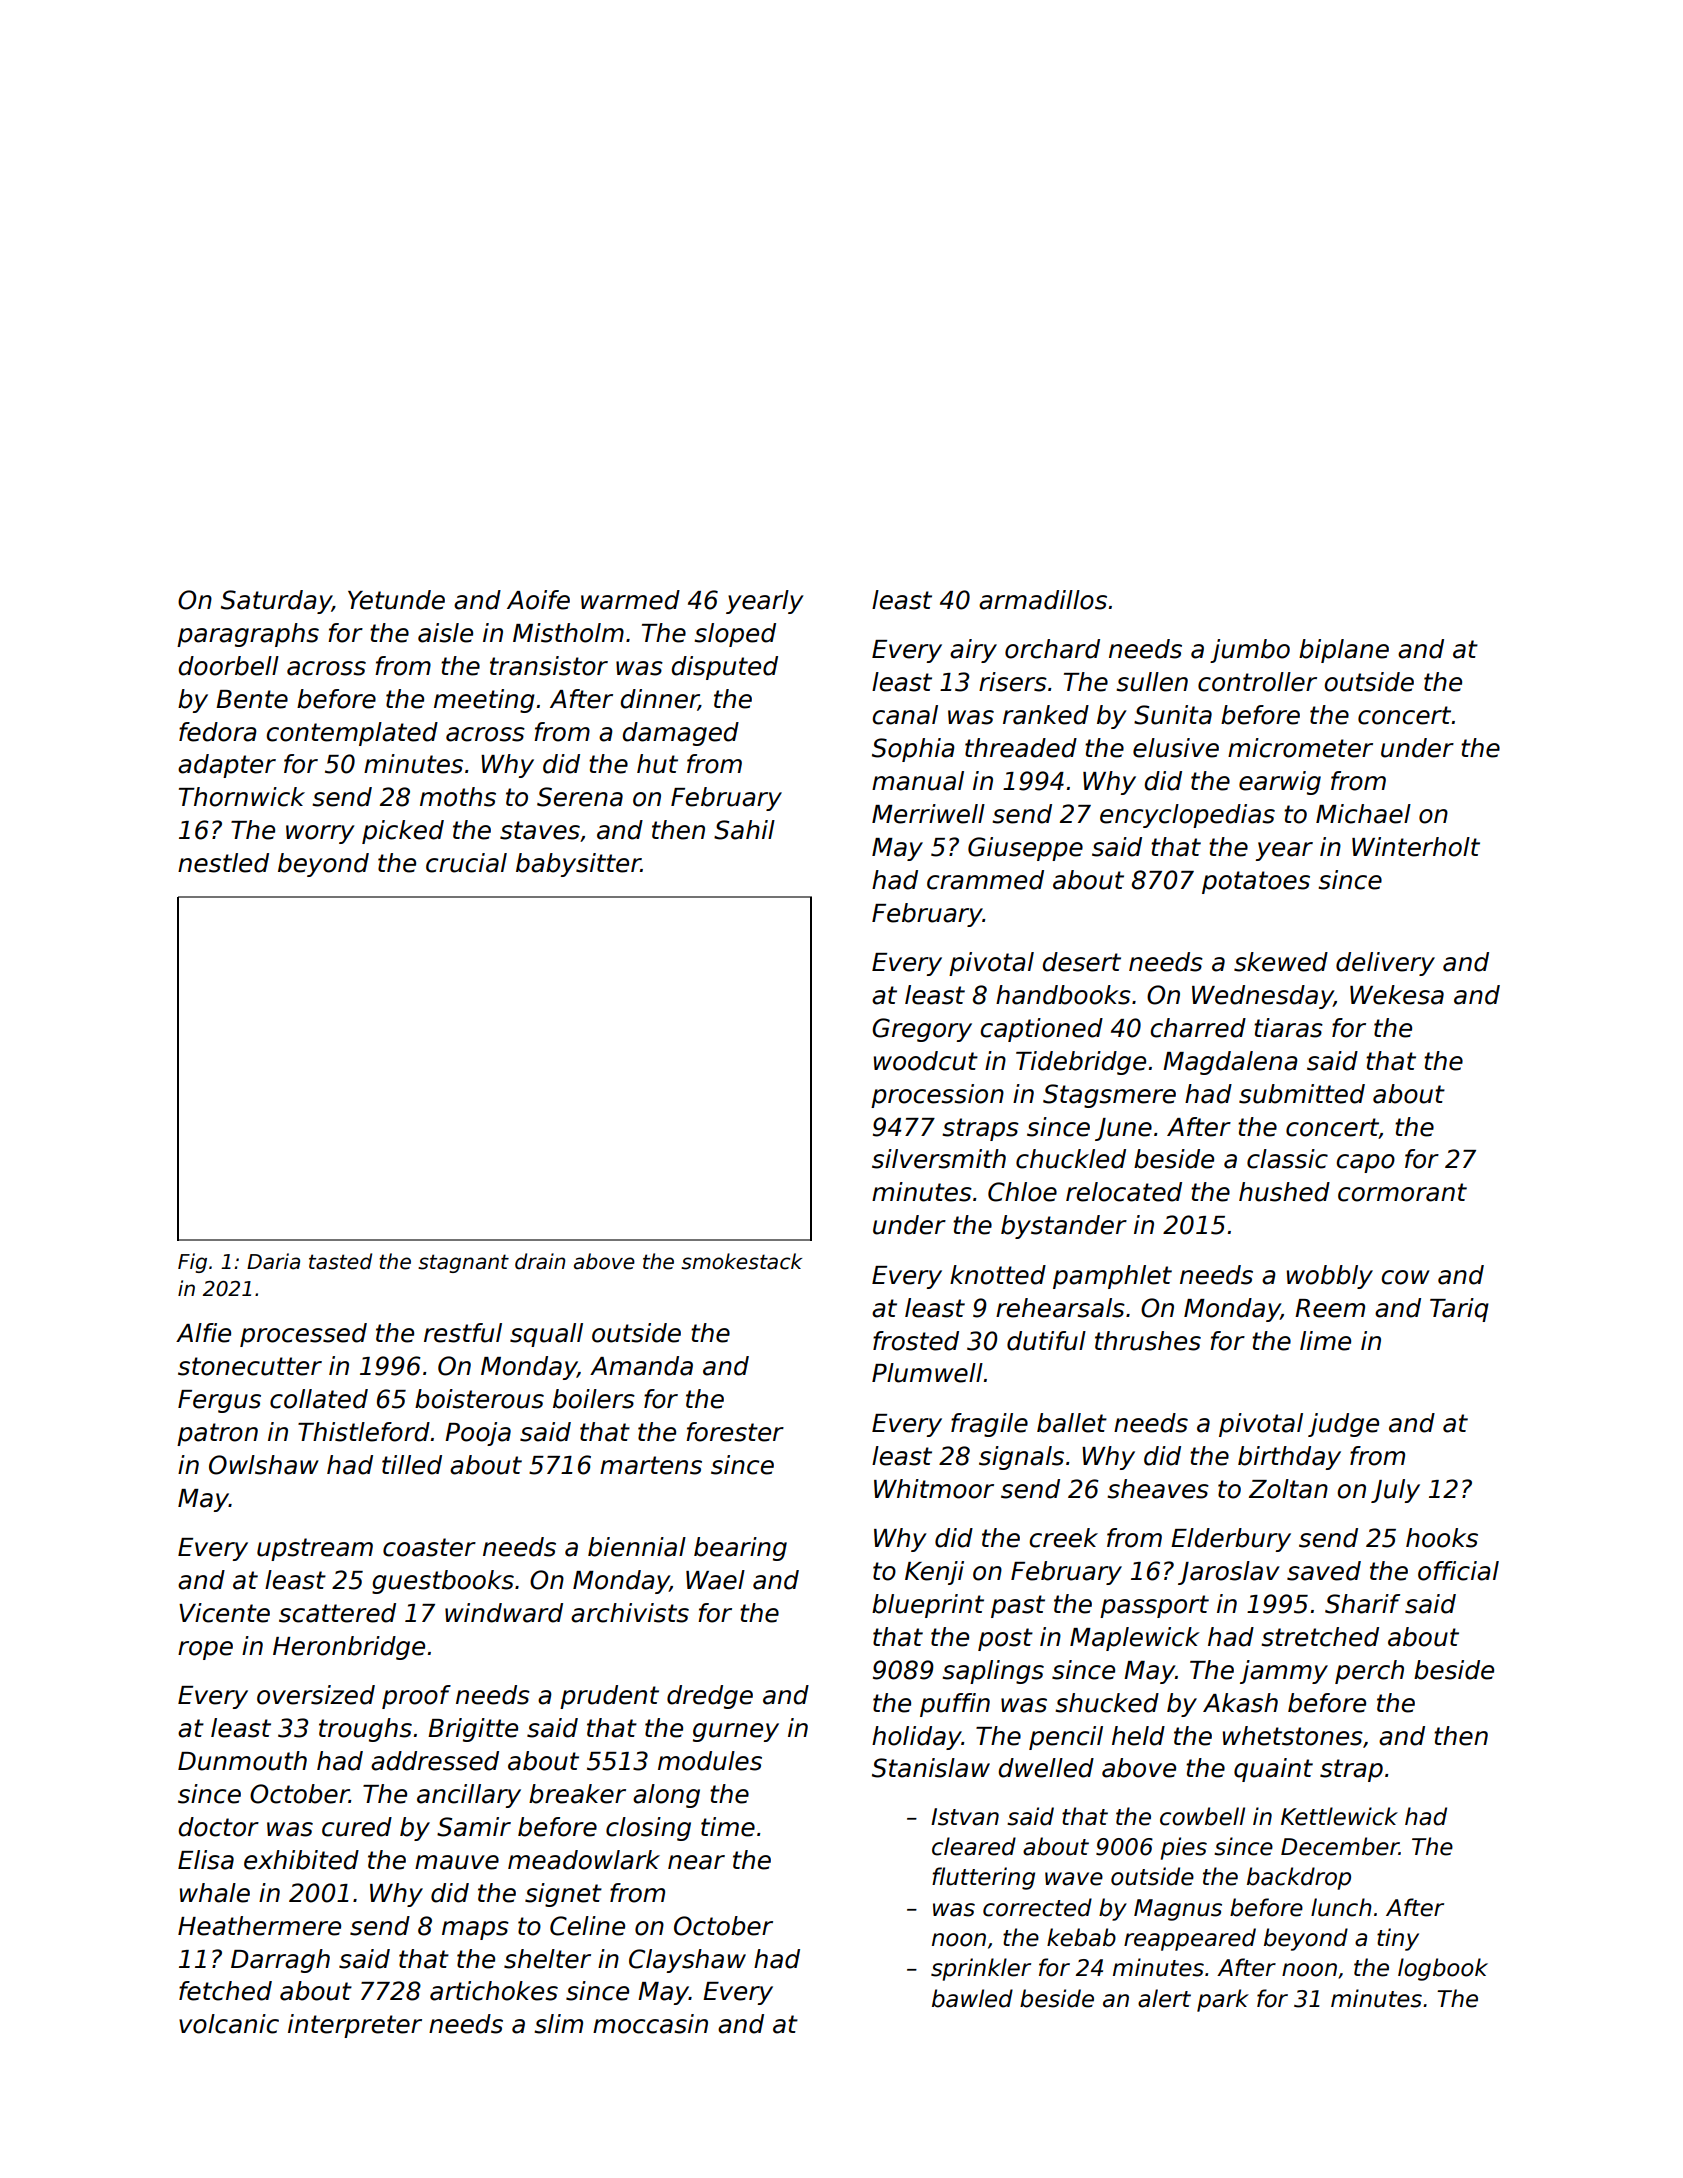 The height and width of the screenshot is (2178, 1683). What do you see at coordinates (1365, 1163) in the screenshot?
I see `capo` at bounding box center [1365, 1163].
